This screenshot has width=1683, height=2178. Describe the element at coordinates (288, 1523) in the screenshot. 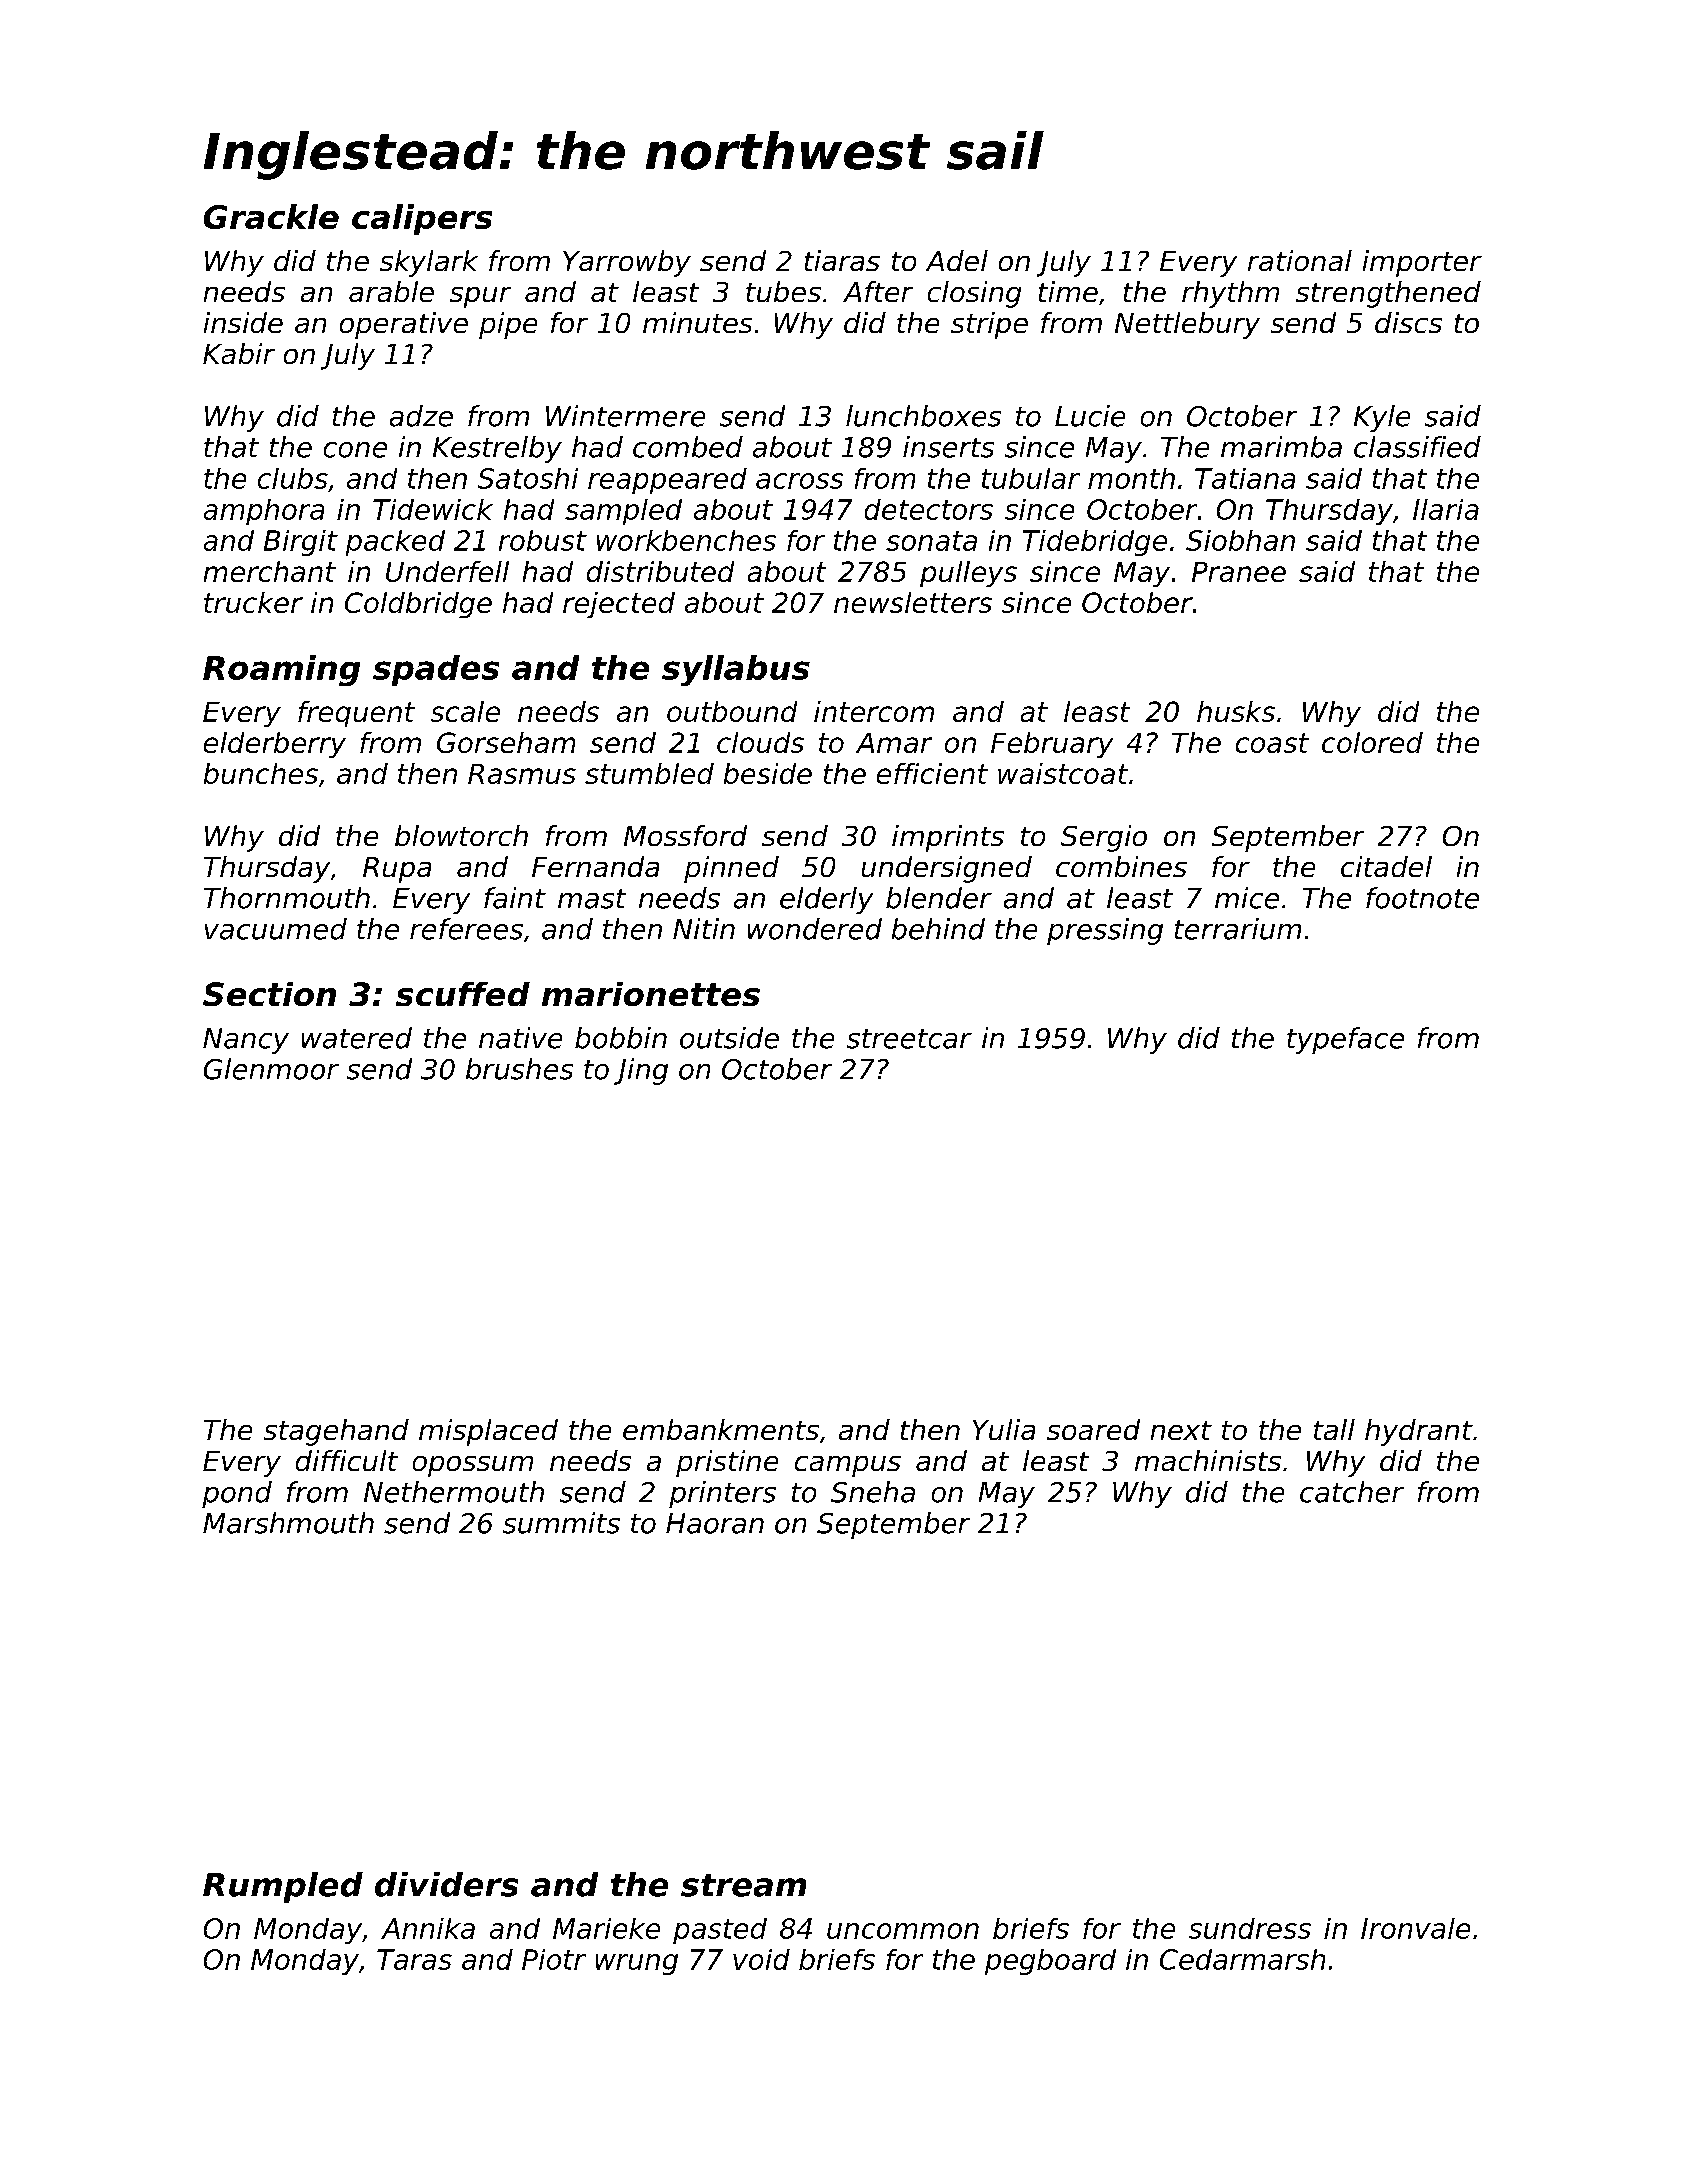

I see `Marshmouth` at that location.
